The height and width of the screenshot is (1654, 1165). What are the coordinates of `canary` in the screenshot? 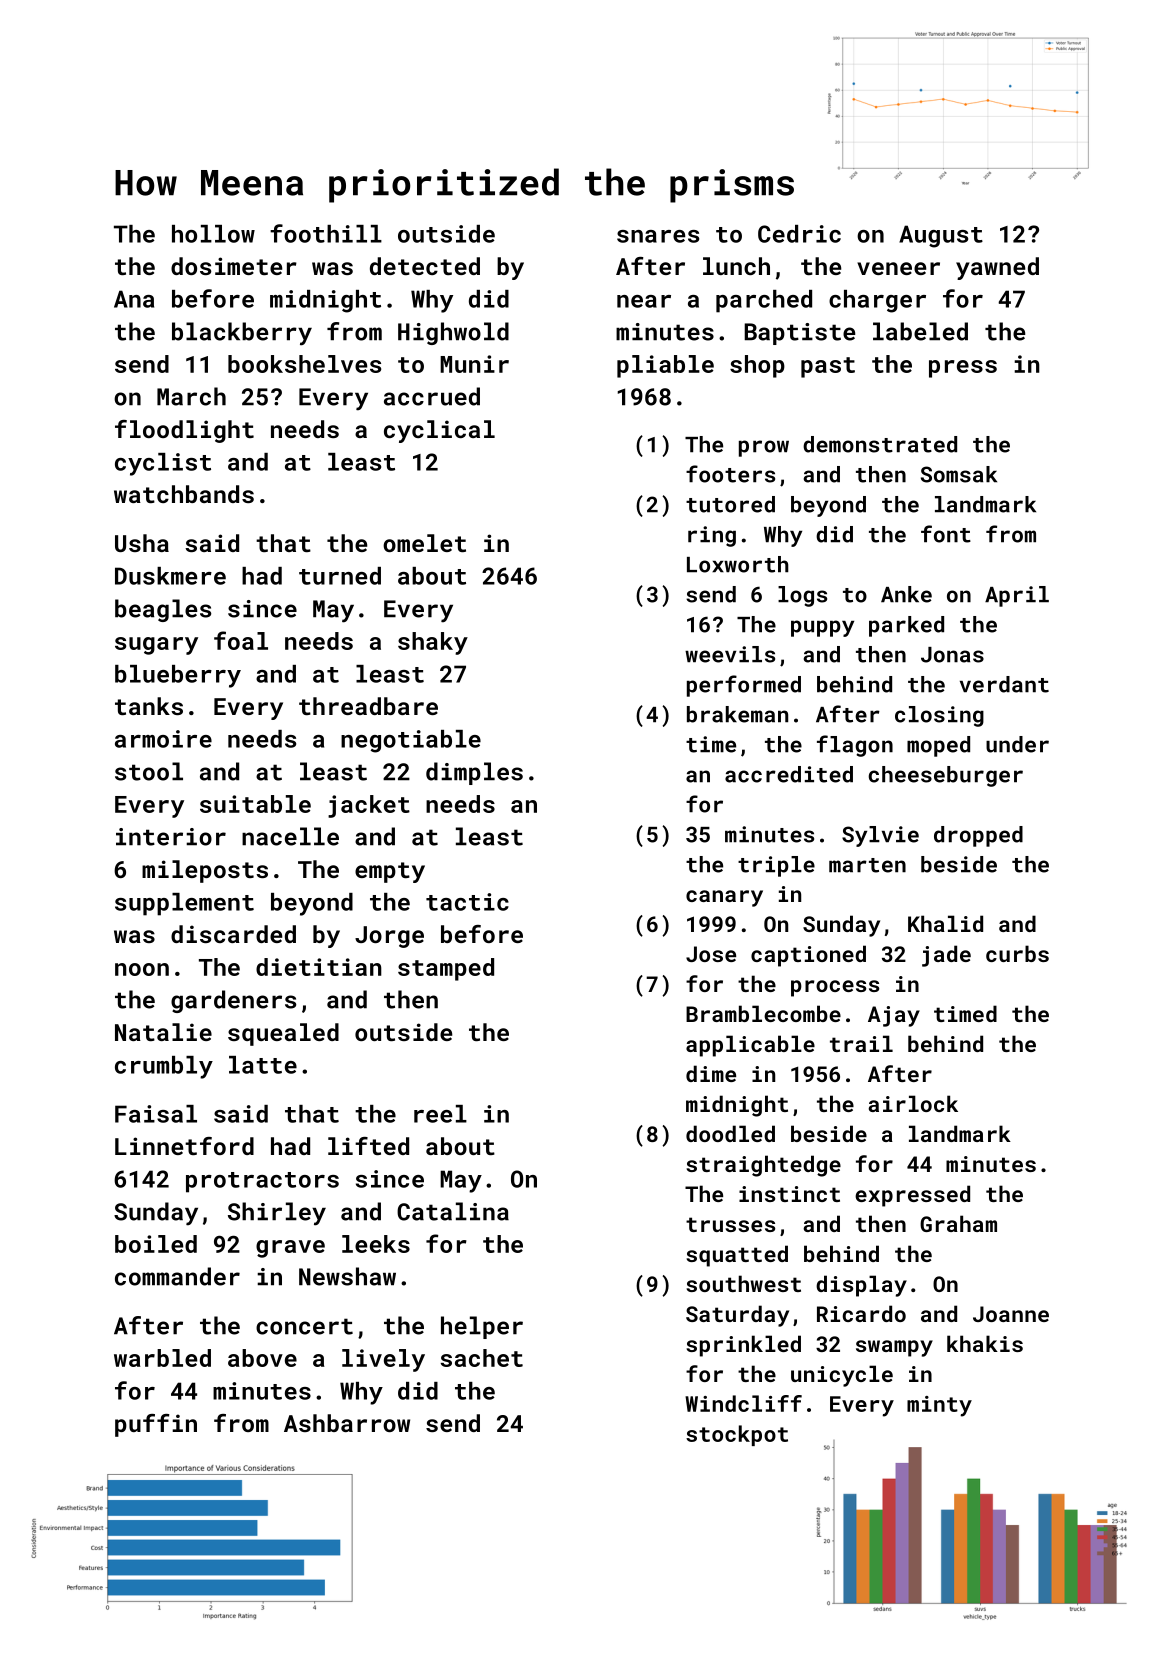 It's located at (724, 898).
